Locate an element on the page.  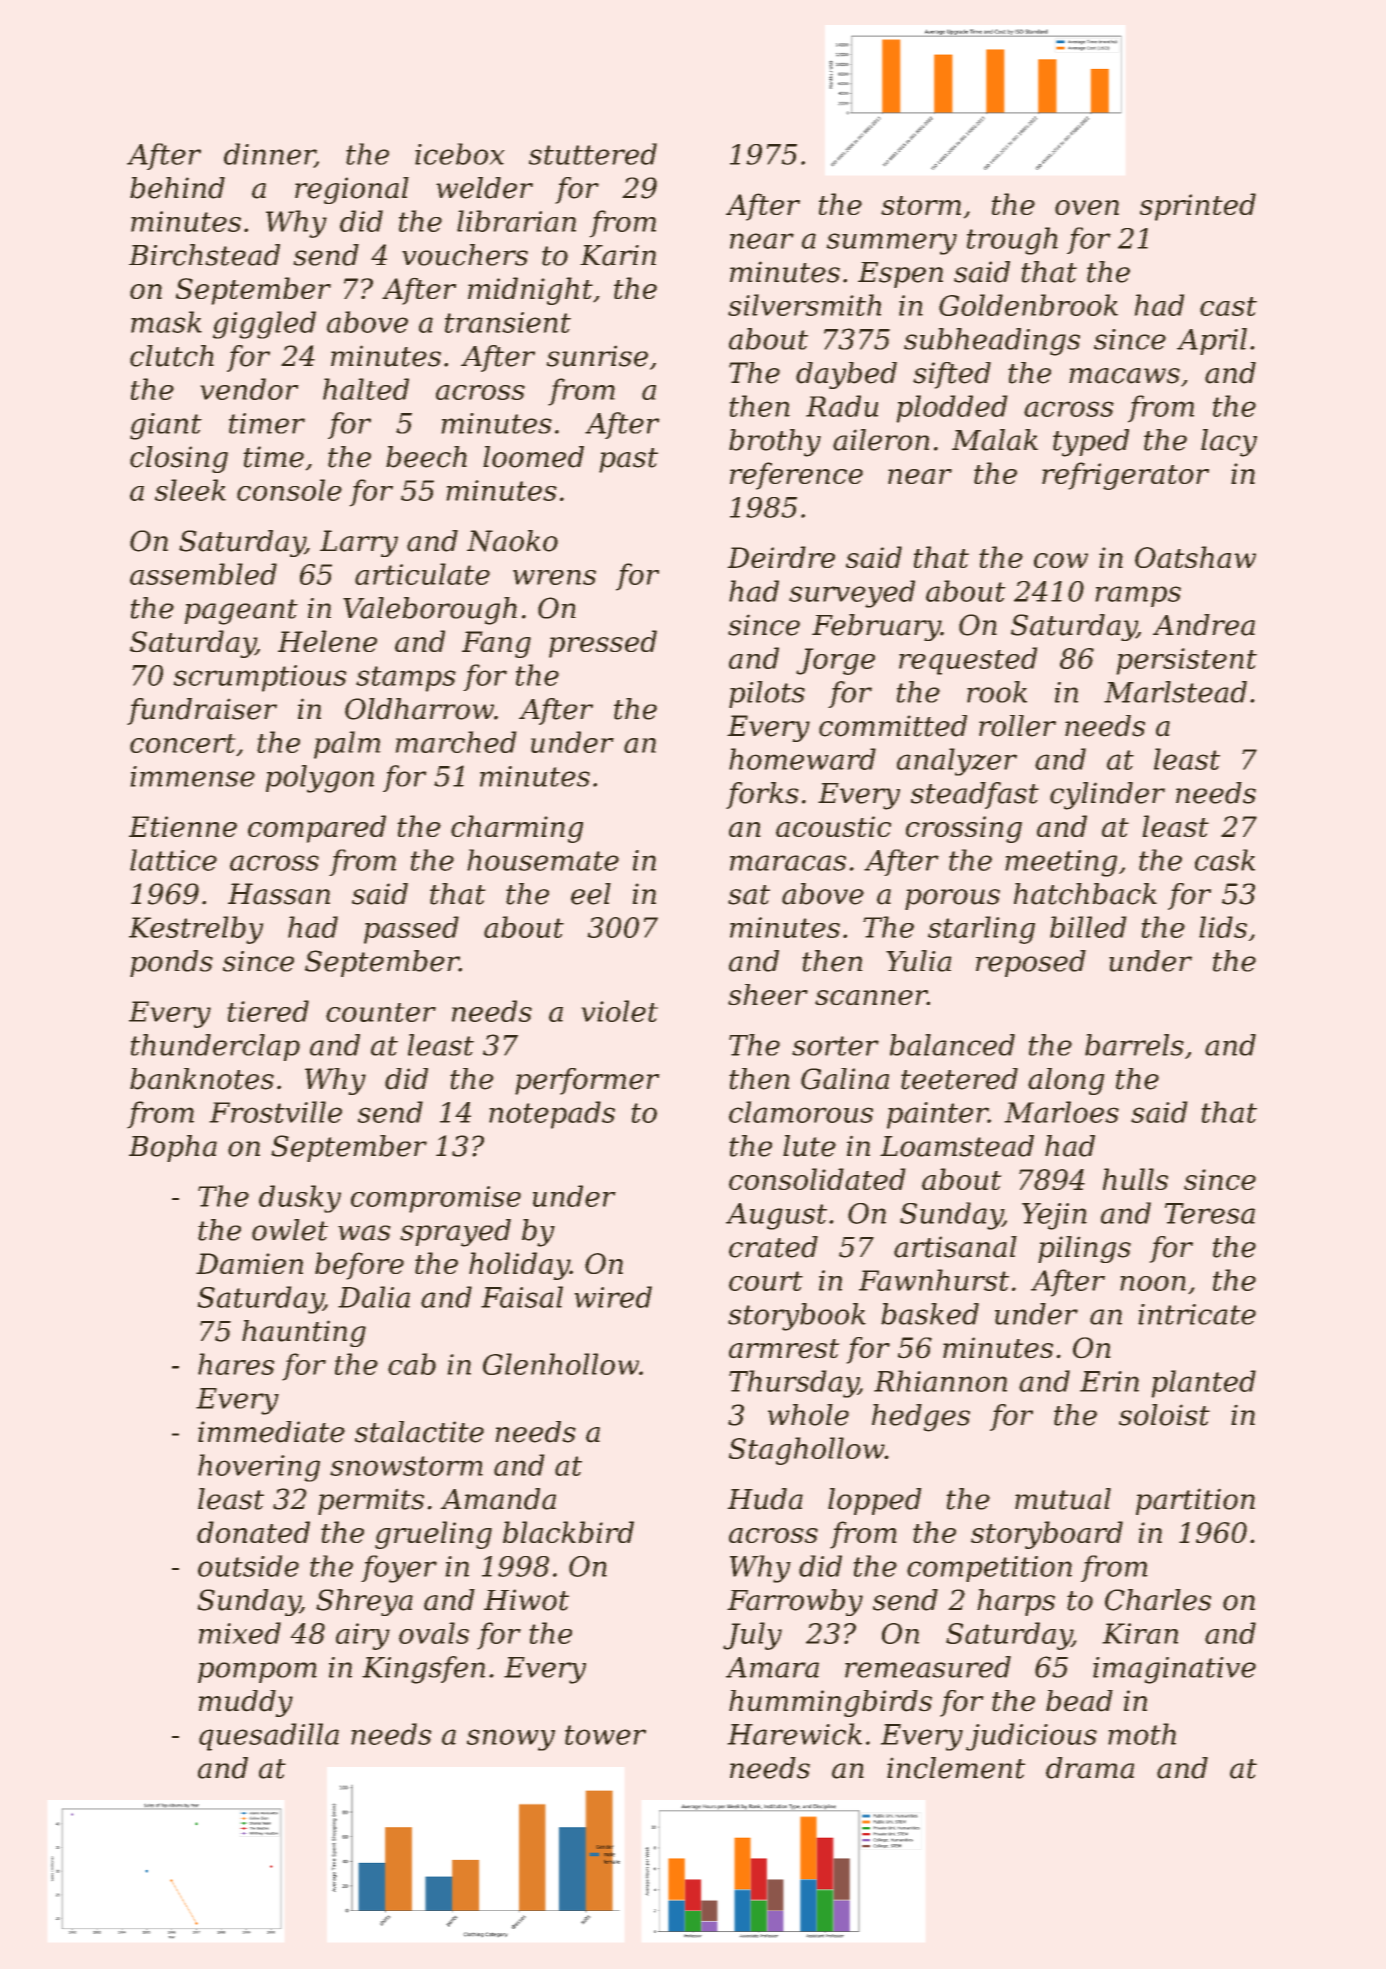
compromise is located at coordinates (436, 1199).
